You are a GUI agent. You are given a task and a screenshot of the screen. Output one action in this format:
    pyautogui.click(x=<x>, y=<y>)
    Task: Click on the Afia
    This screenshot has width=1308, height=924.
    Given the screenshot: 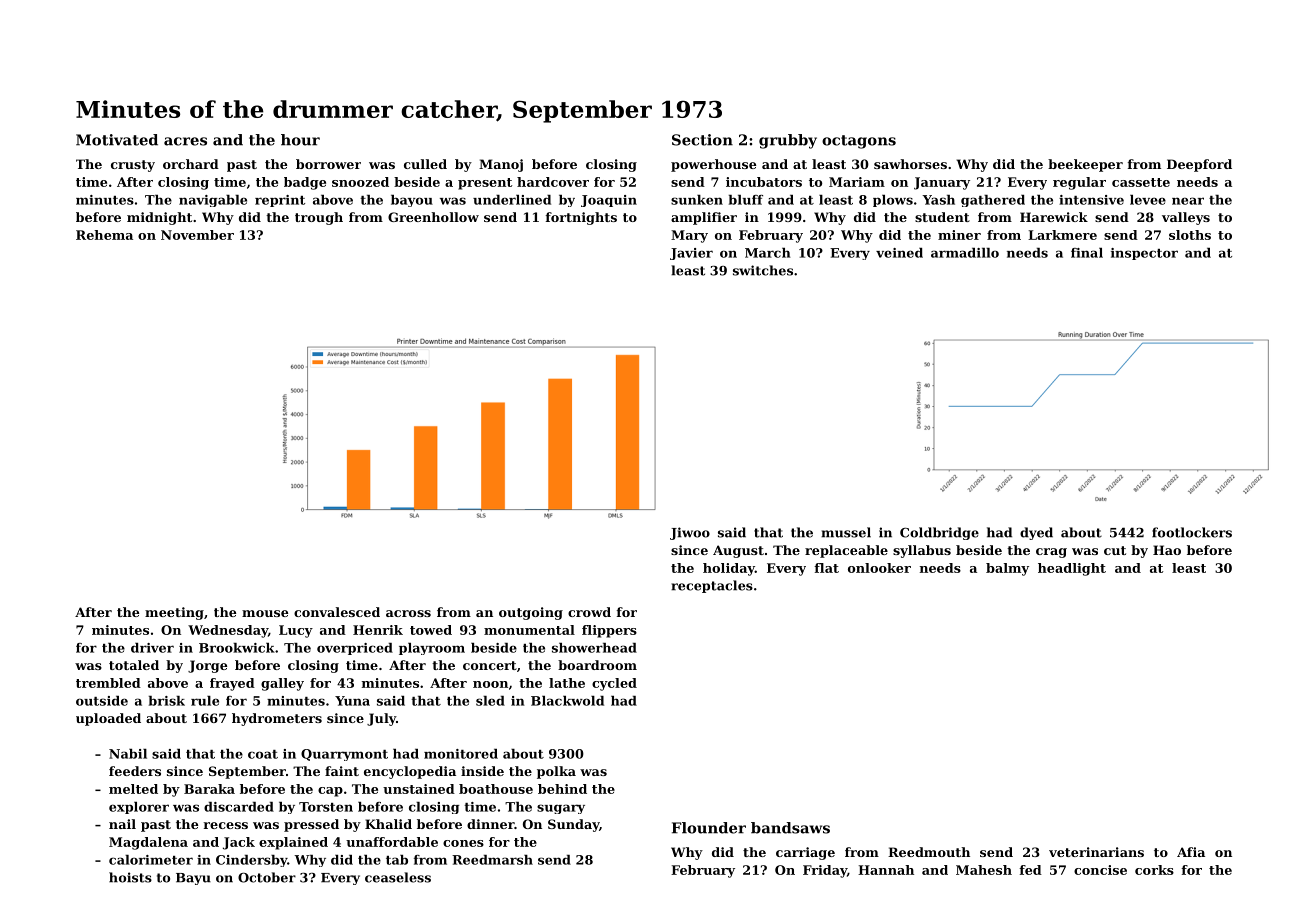 What is the action you would take?
    pyautogui.click(x=1191, y=852)
